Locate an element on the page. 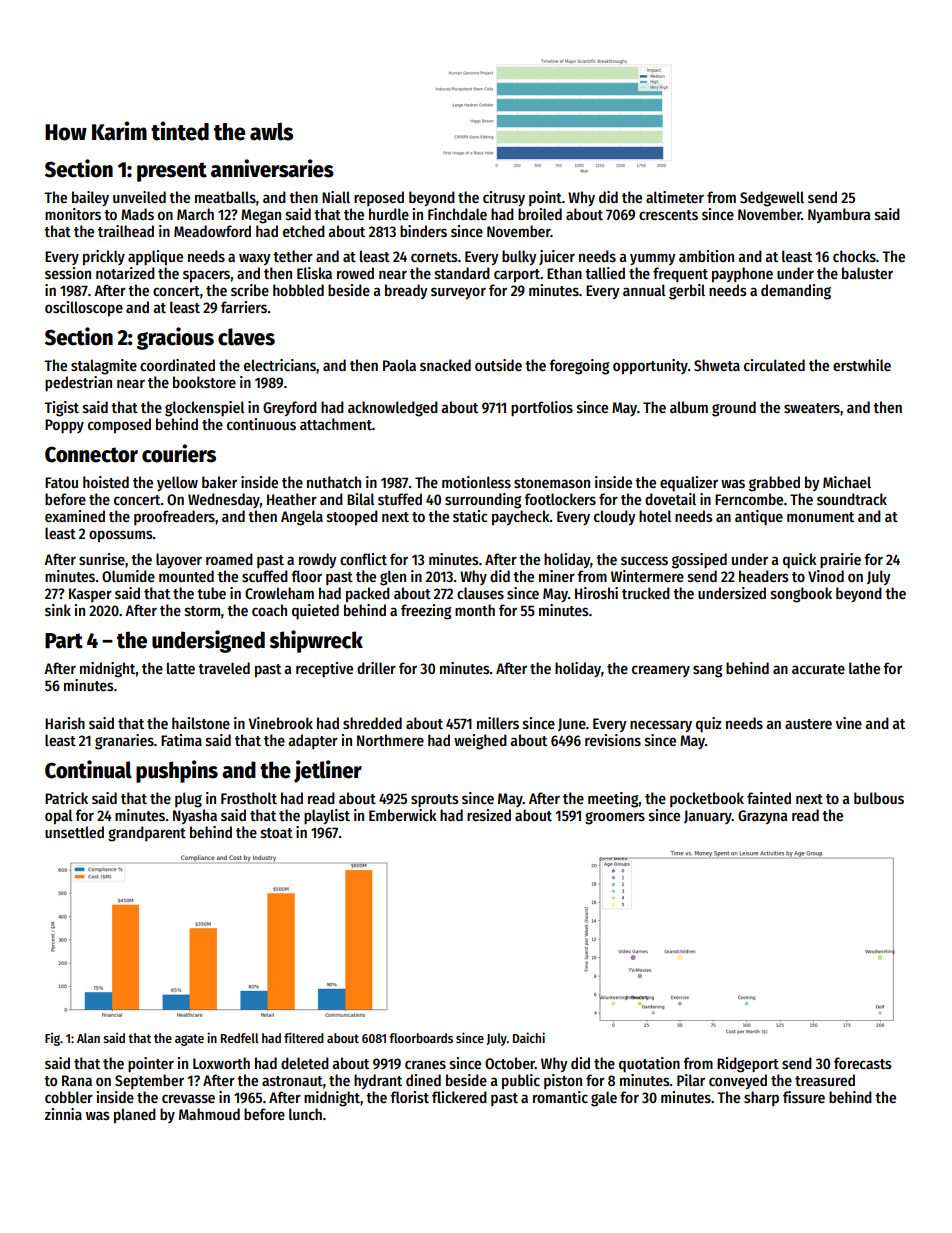 This image has height=1233, width=952. prickly is located at coordinates (104, 258).
